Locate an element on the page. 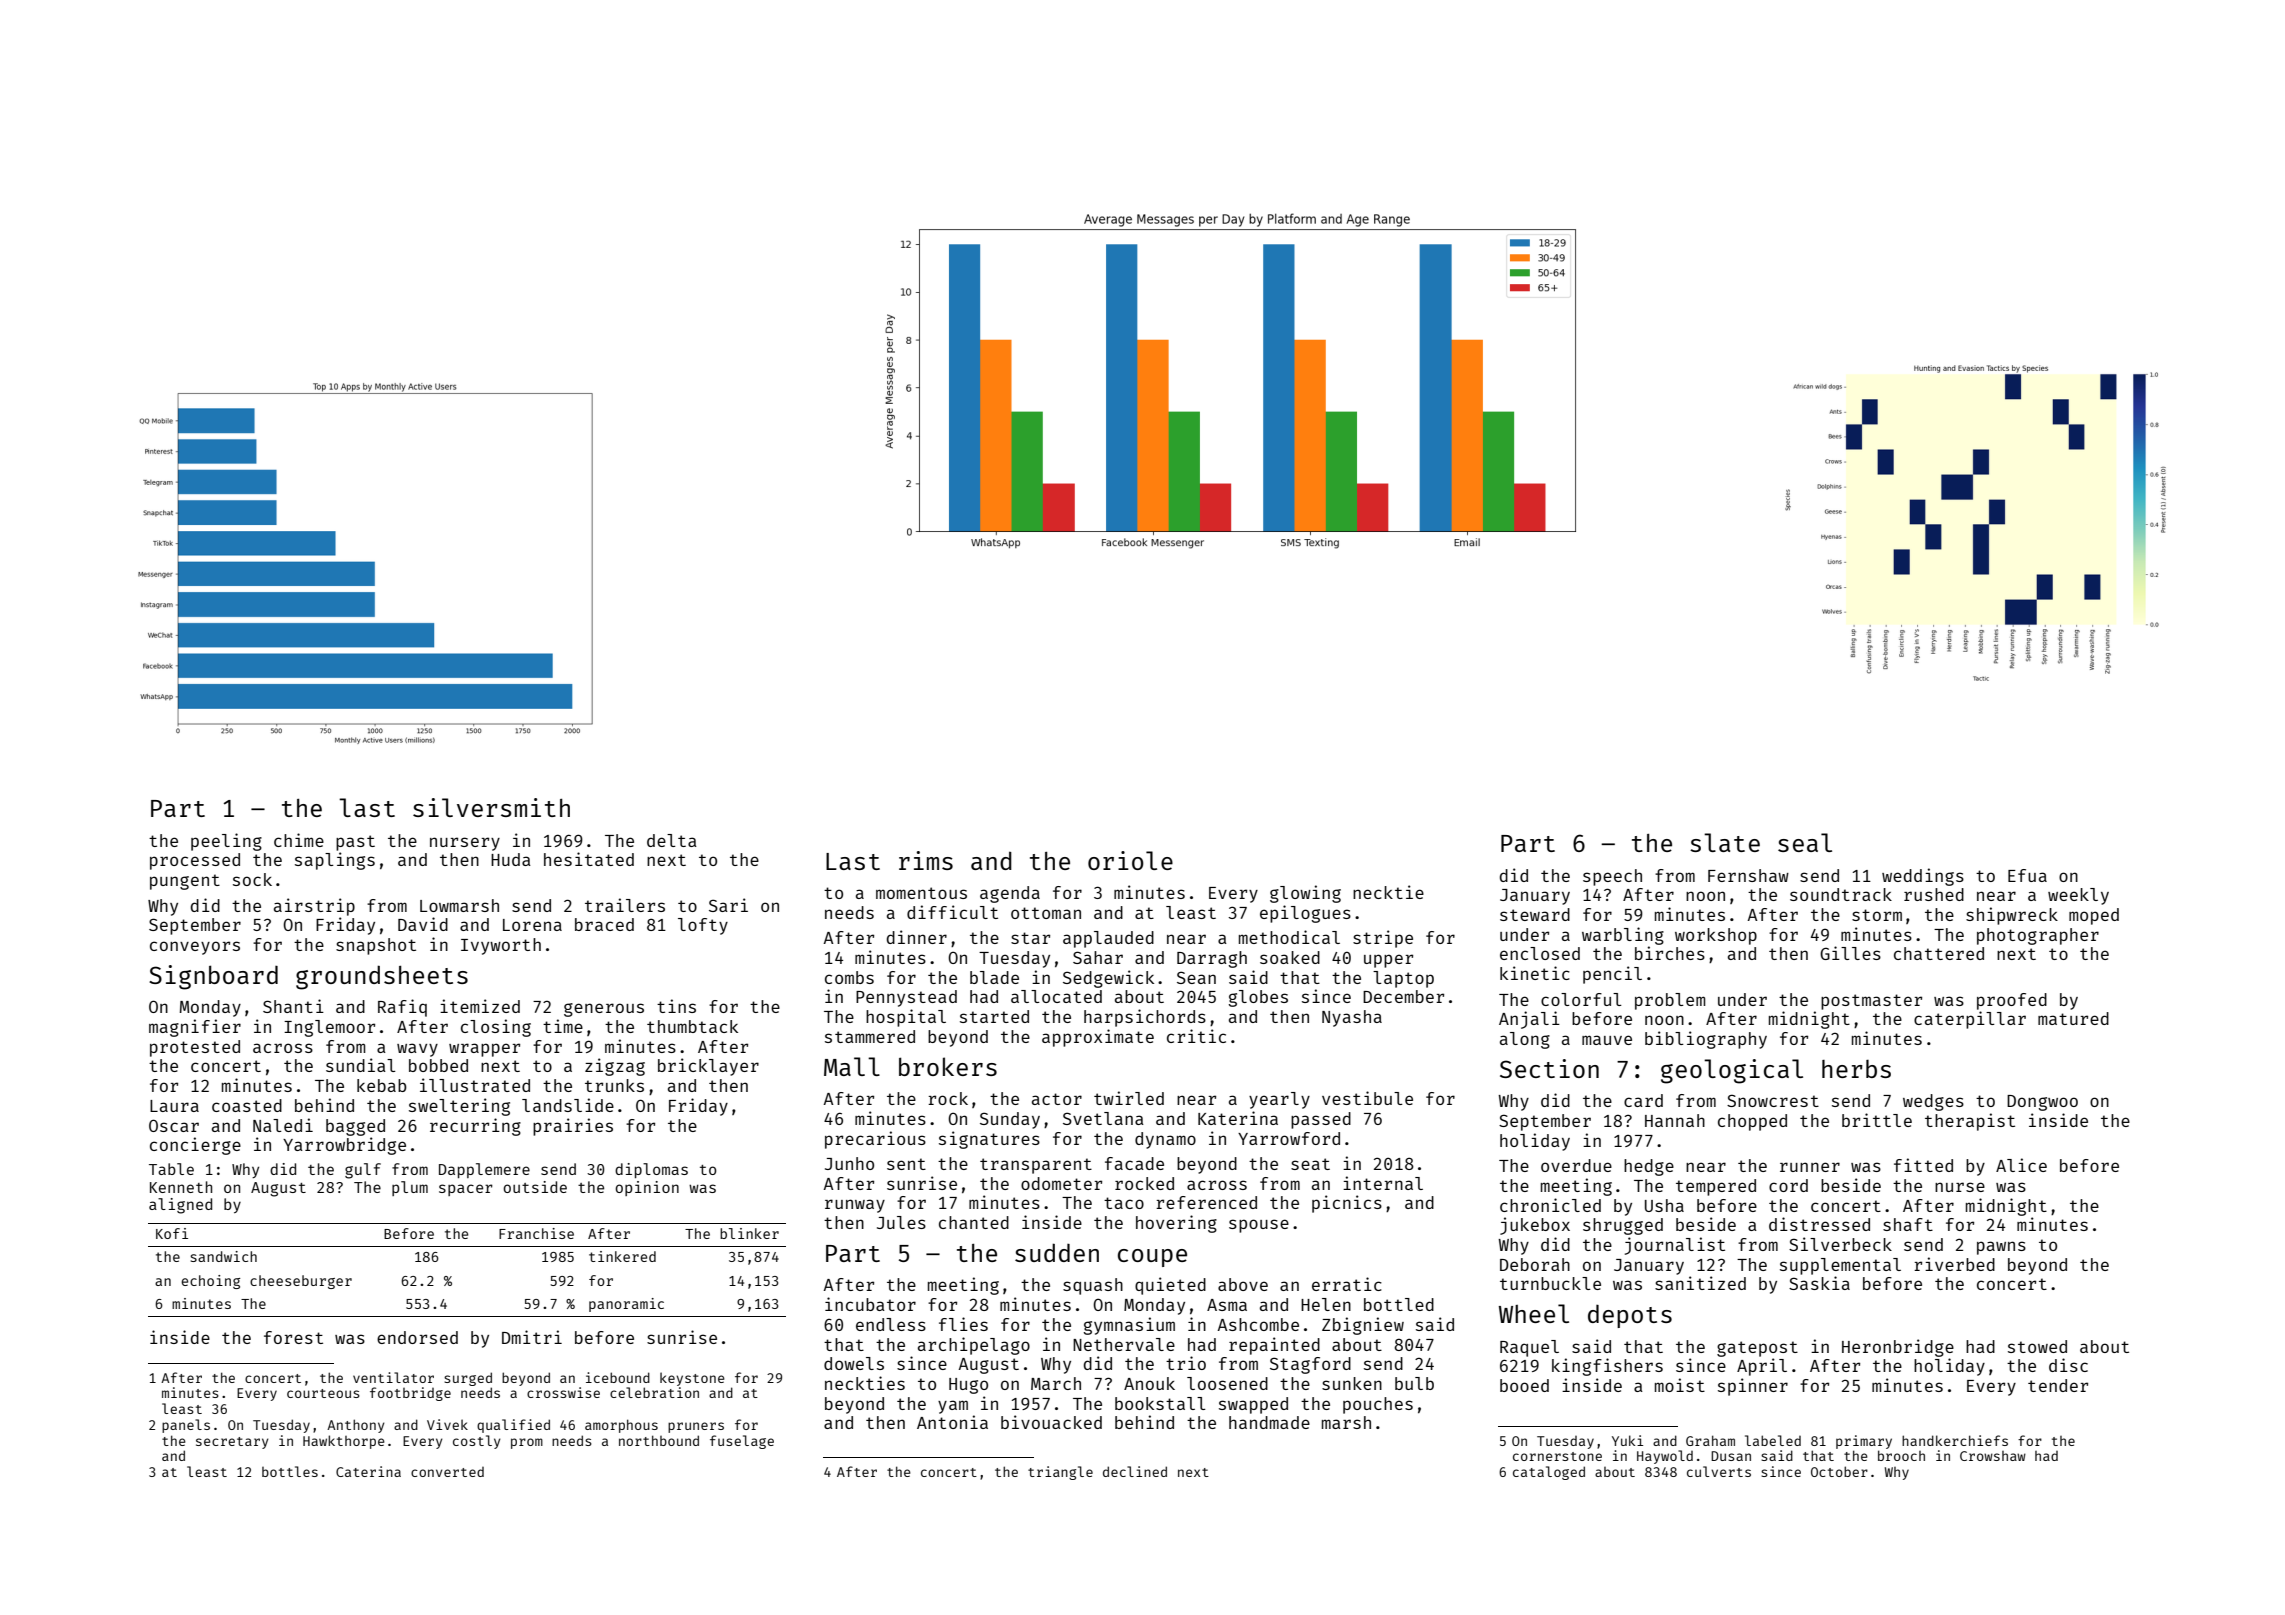 The height and width of the image is (1615, 2285). endorsed is located at coordinates (417, 1337).
